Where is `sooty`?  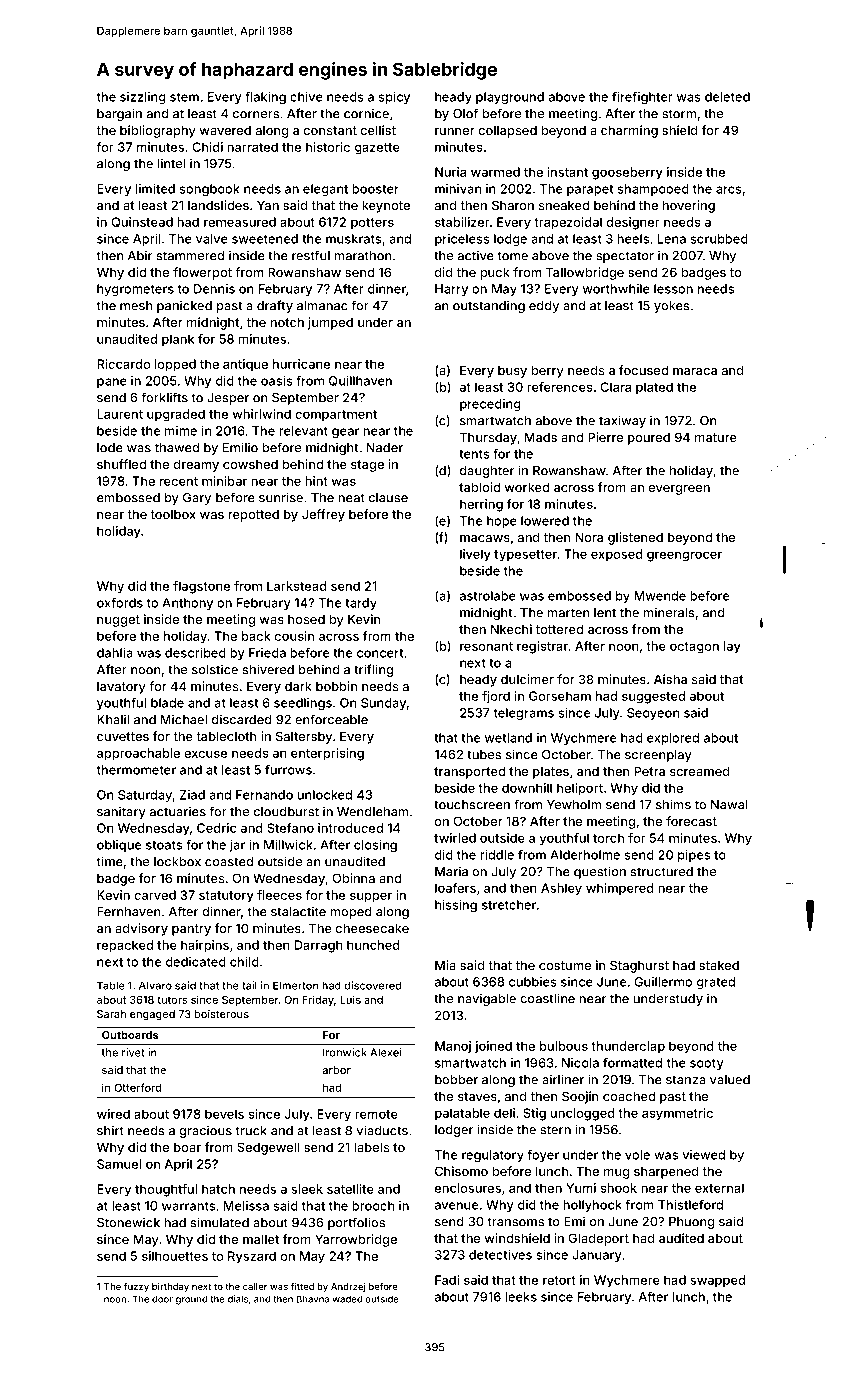 sooty is located at coordinates (707, 1064).
